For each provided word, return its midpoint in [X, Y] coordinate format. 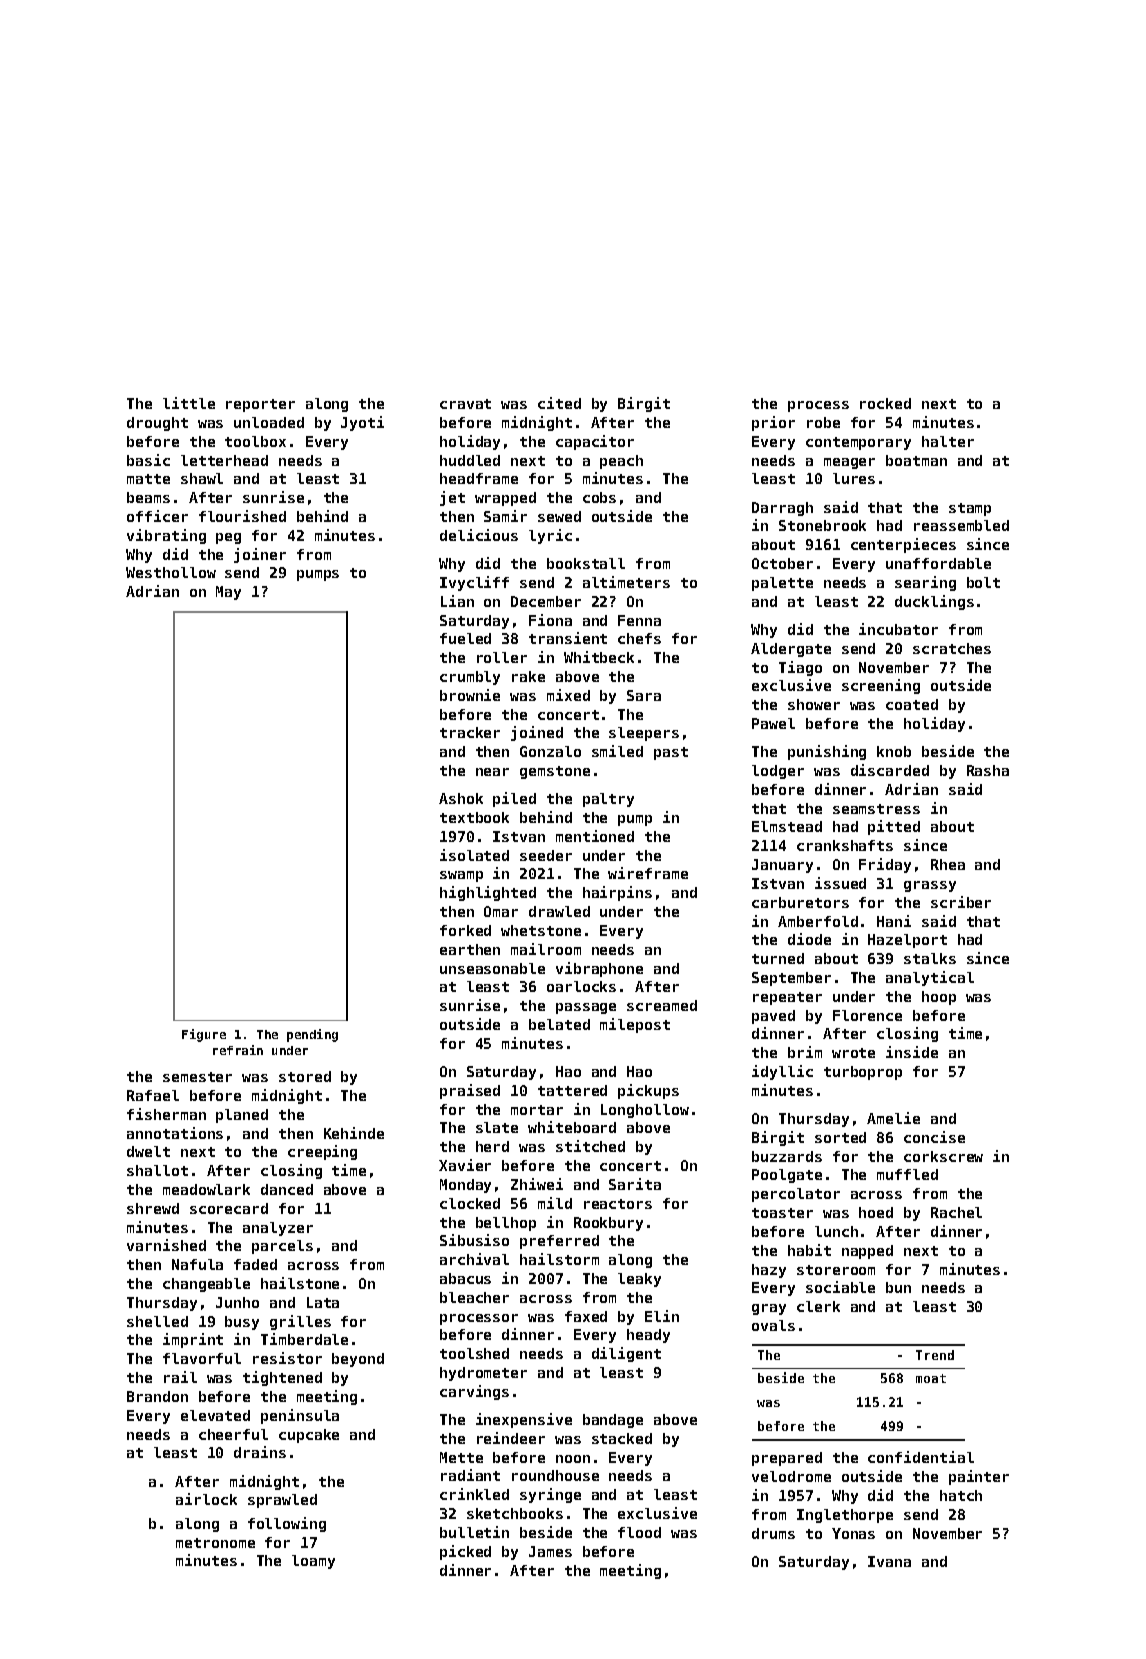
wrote [853, 1053]
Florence [867, 1015]
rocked [885, 403]
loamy [313, 1562]
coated [912, 704]
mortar [537, 1110]
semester [197, 1077]
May [228, 593]
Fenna [639, 620]
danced [287, 1189]
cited [559, 403]
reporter [260, 405]
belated [559, 1024]
